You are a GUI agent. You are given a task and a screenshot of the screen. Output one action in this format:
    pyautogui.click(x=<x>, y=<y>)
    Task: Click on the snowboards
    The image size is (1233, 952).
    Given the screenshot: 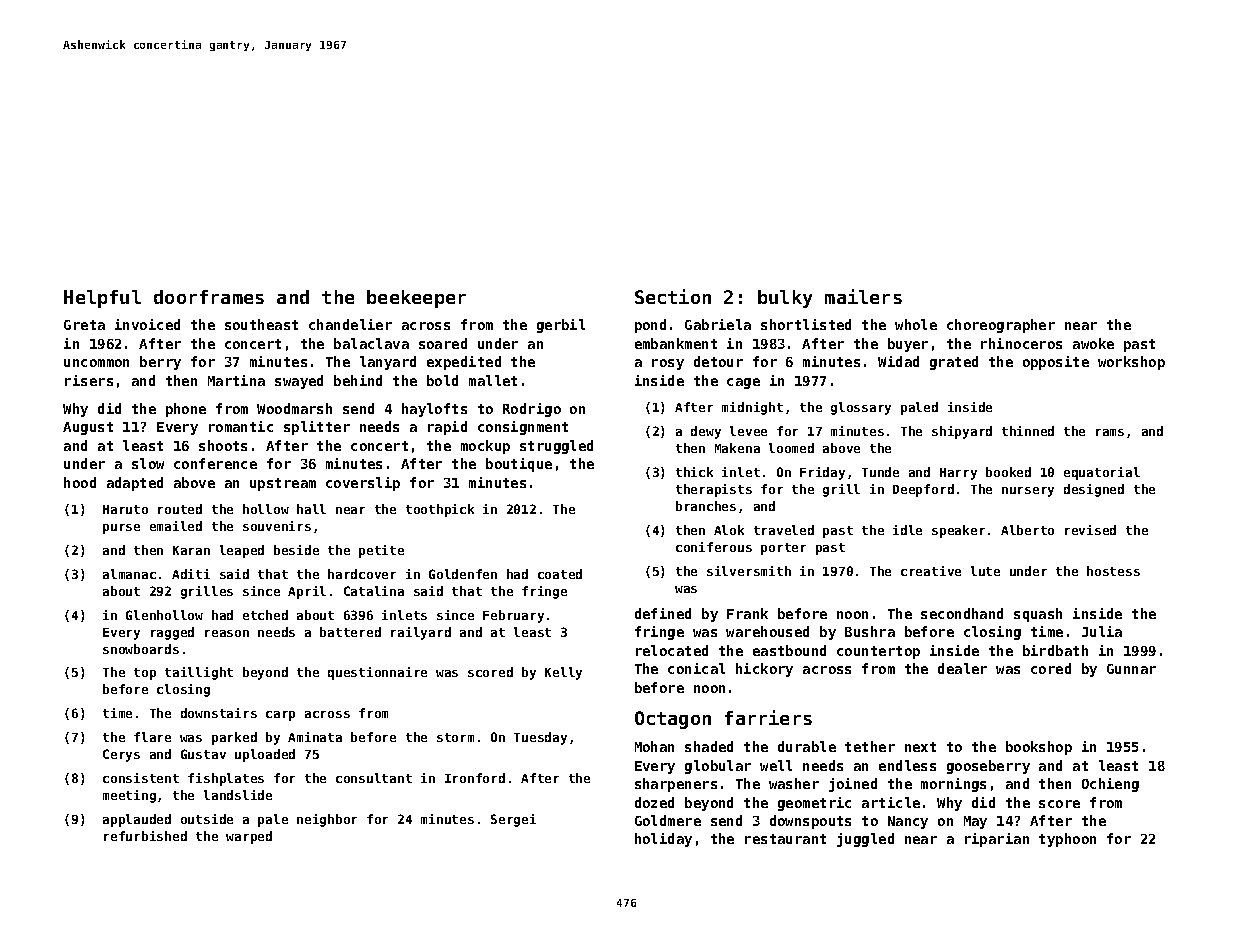 What is the action you would take?
    pyautogui.click(x=141, y=649)
